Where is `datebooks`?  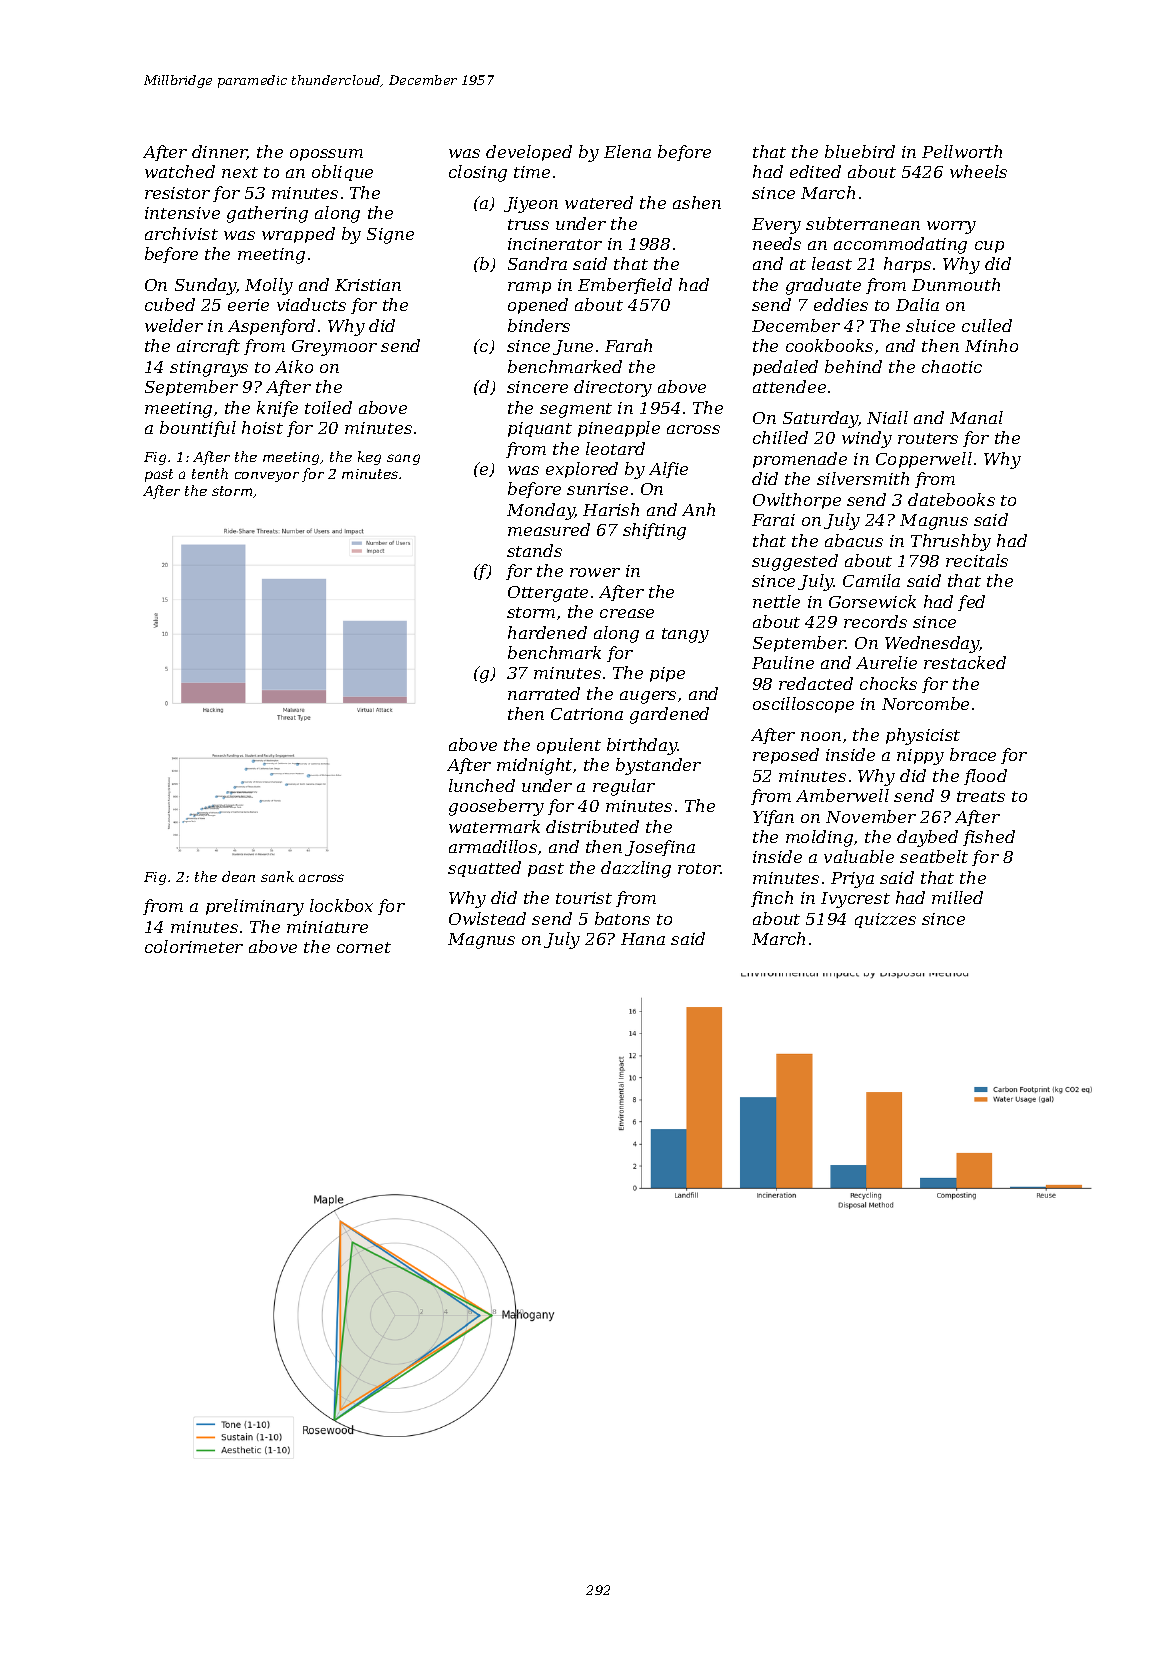 datebooks is located at coordinates (951, 499).
